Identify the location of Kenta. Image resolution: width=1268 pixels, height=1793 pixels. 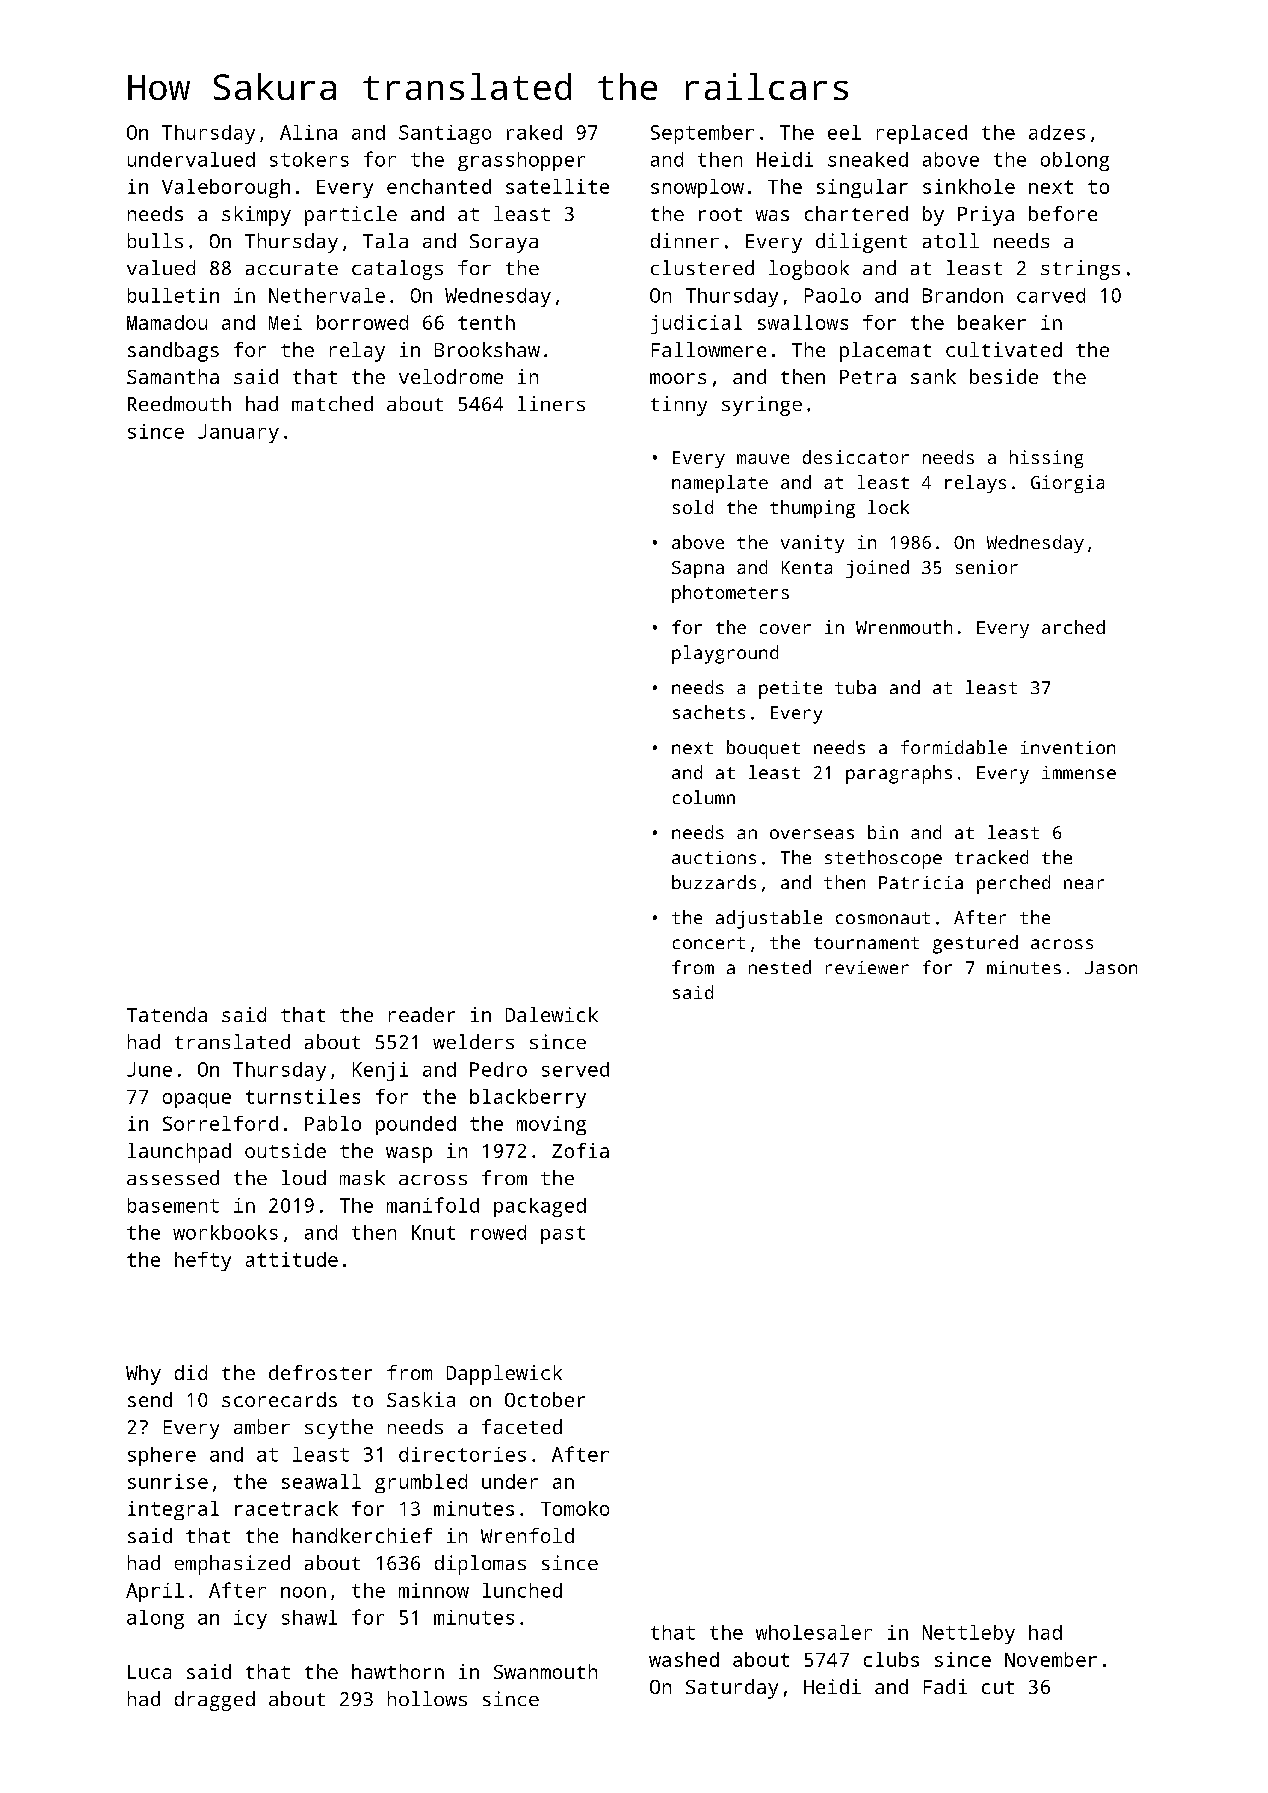
(807, 567).
